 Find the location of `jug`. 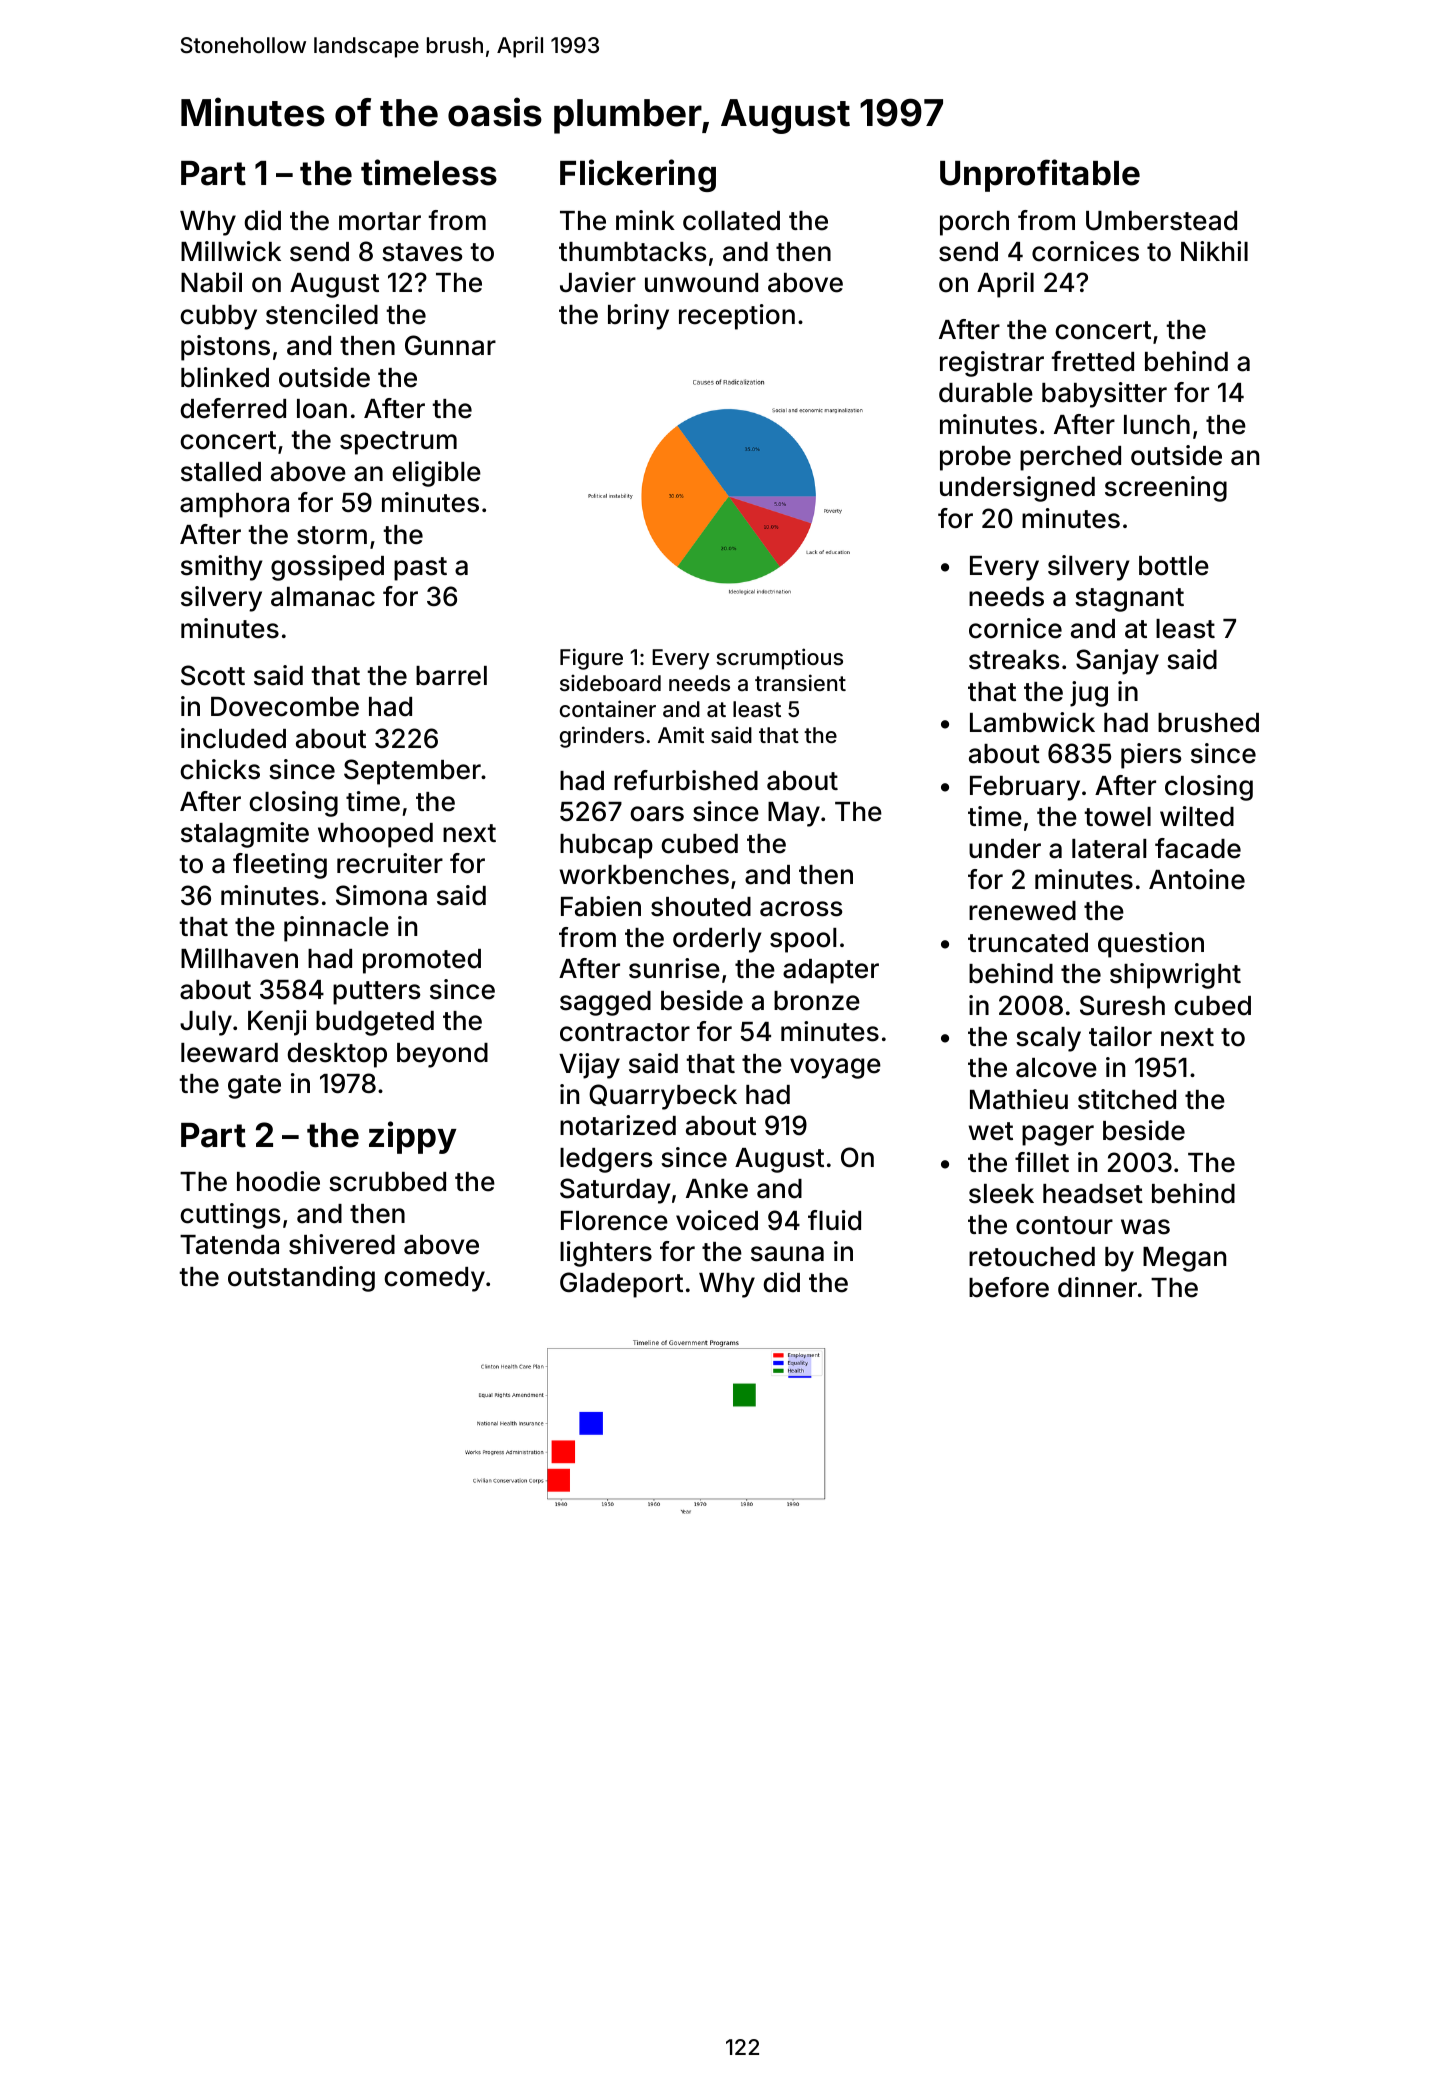

jug is located at coordinates (1089, 694).
